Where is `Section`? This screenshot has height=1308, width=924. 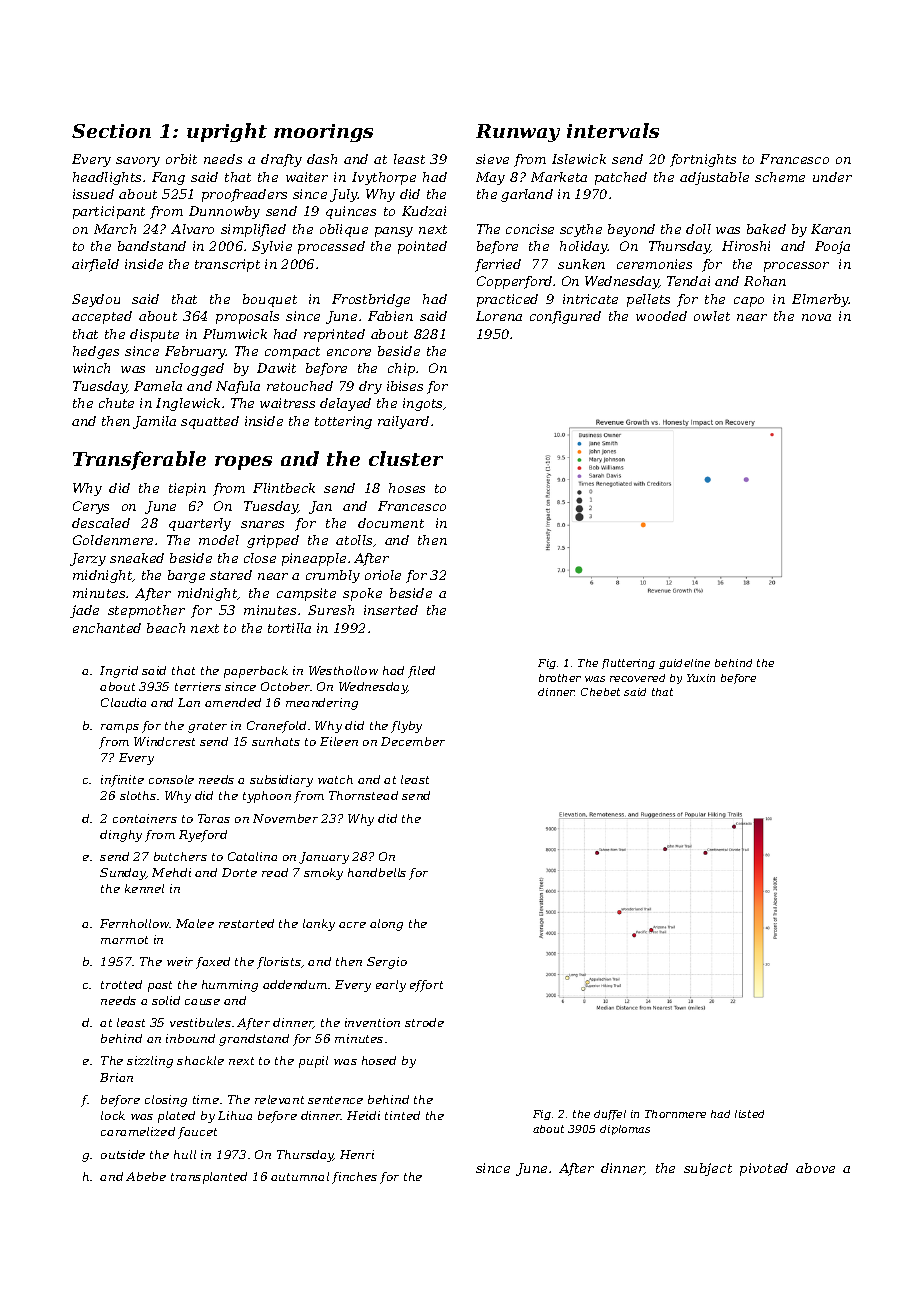 Section is located at coordinates (111, 131).
